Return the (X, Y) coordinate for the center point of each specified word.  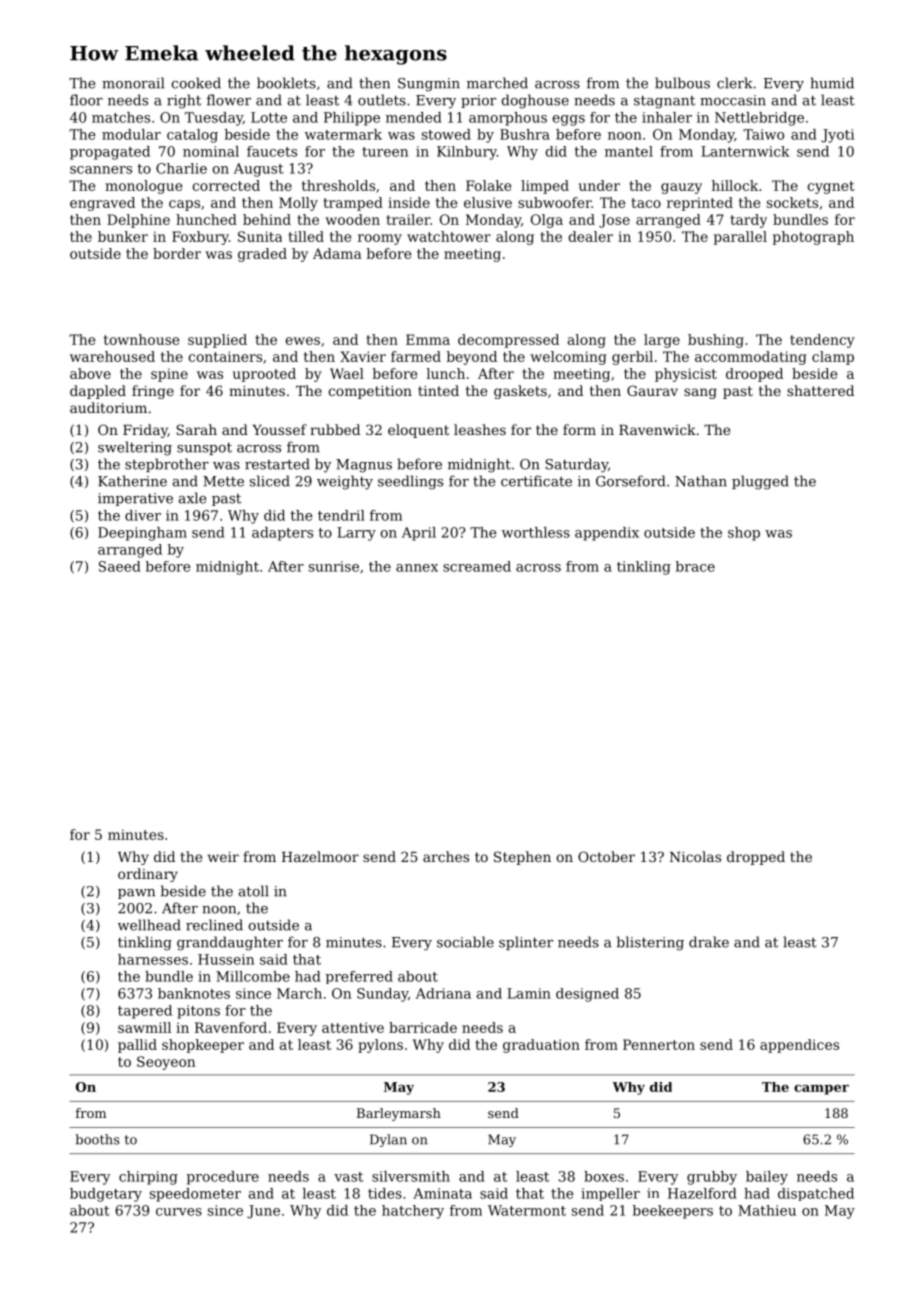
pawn (136, 894)
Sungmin (429, 85)
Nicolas (695, 856)
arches (446, 856)
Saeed (120, 566)
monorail (133, 83)
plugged (760, 482)
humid (832, 83)
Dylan (388, 1140)
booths (97, 1139)
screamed (477, 566)
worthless (536, 532)
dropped (756, 858)
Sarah (196, 429)
